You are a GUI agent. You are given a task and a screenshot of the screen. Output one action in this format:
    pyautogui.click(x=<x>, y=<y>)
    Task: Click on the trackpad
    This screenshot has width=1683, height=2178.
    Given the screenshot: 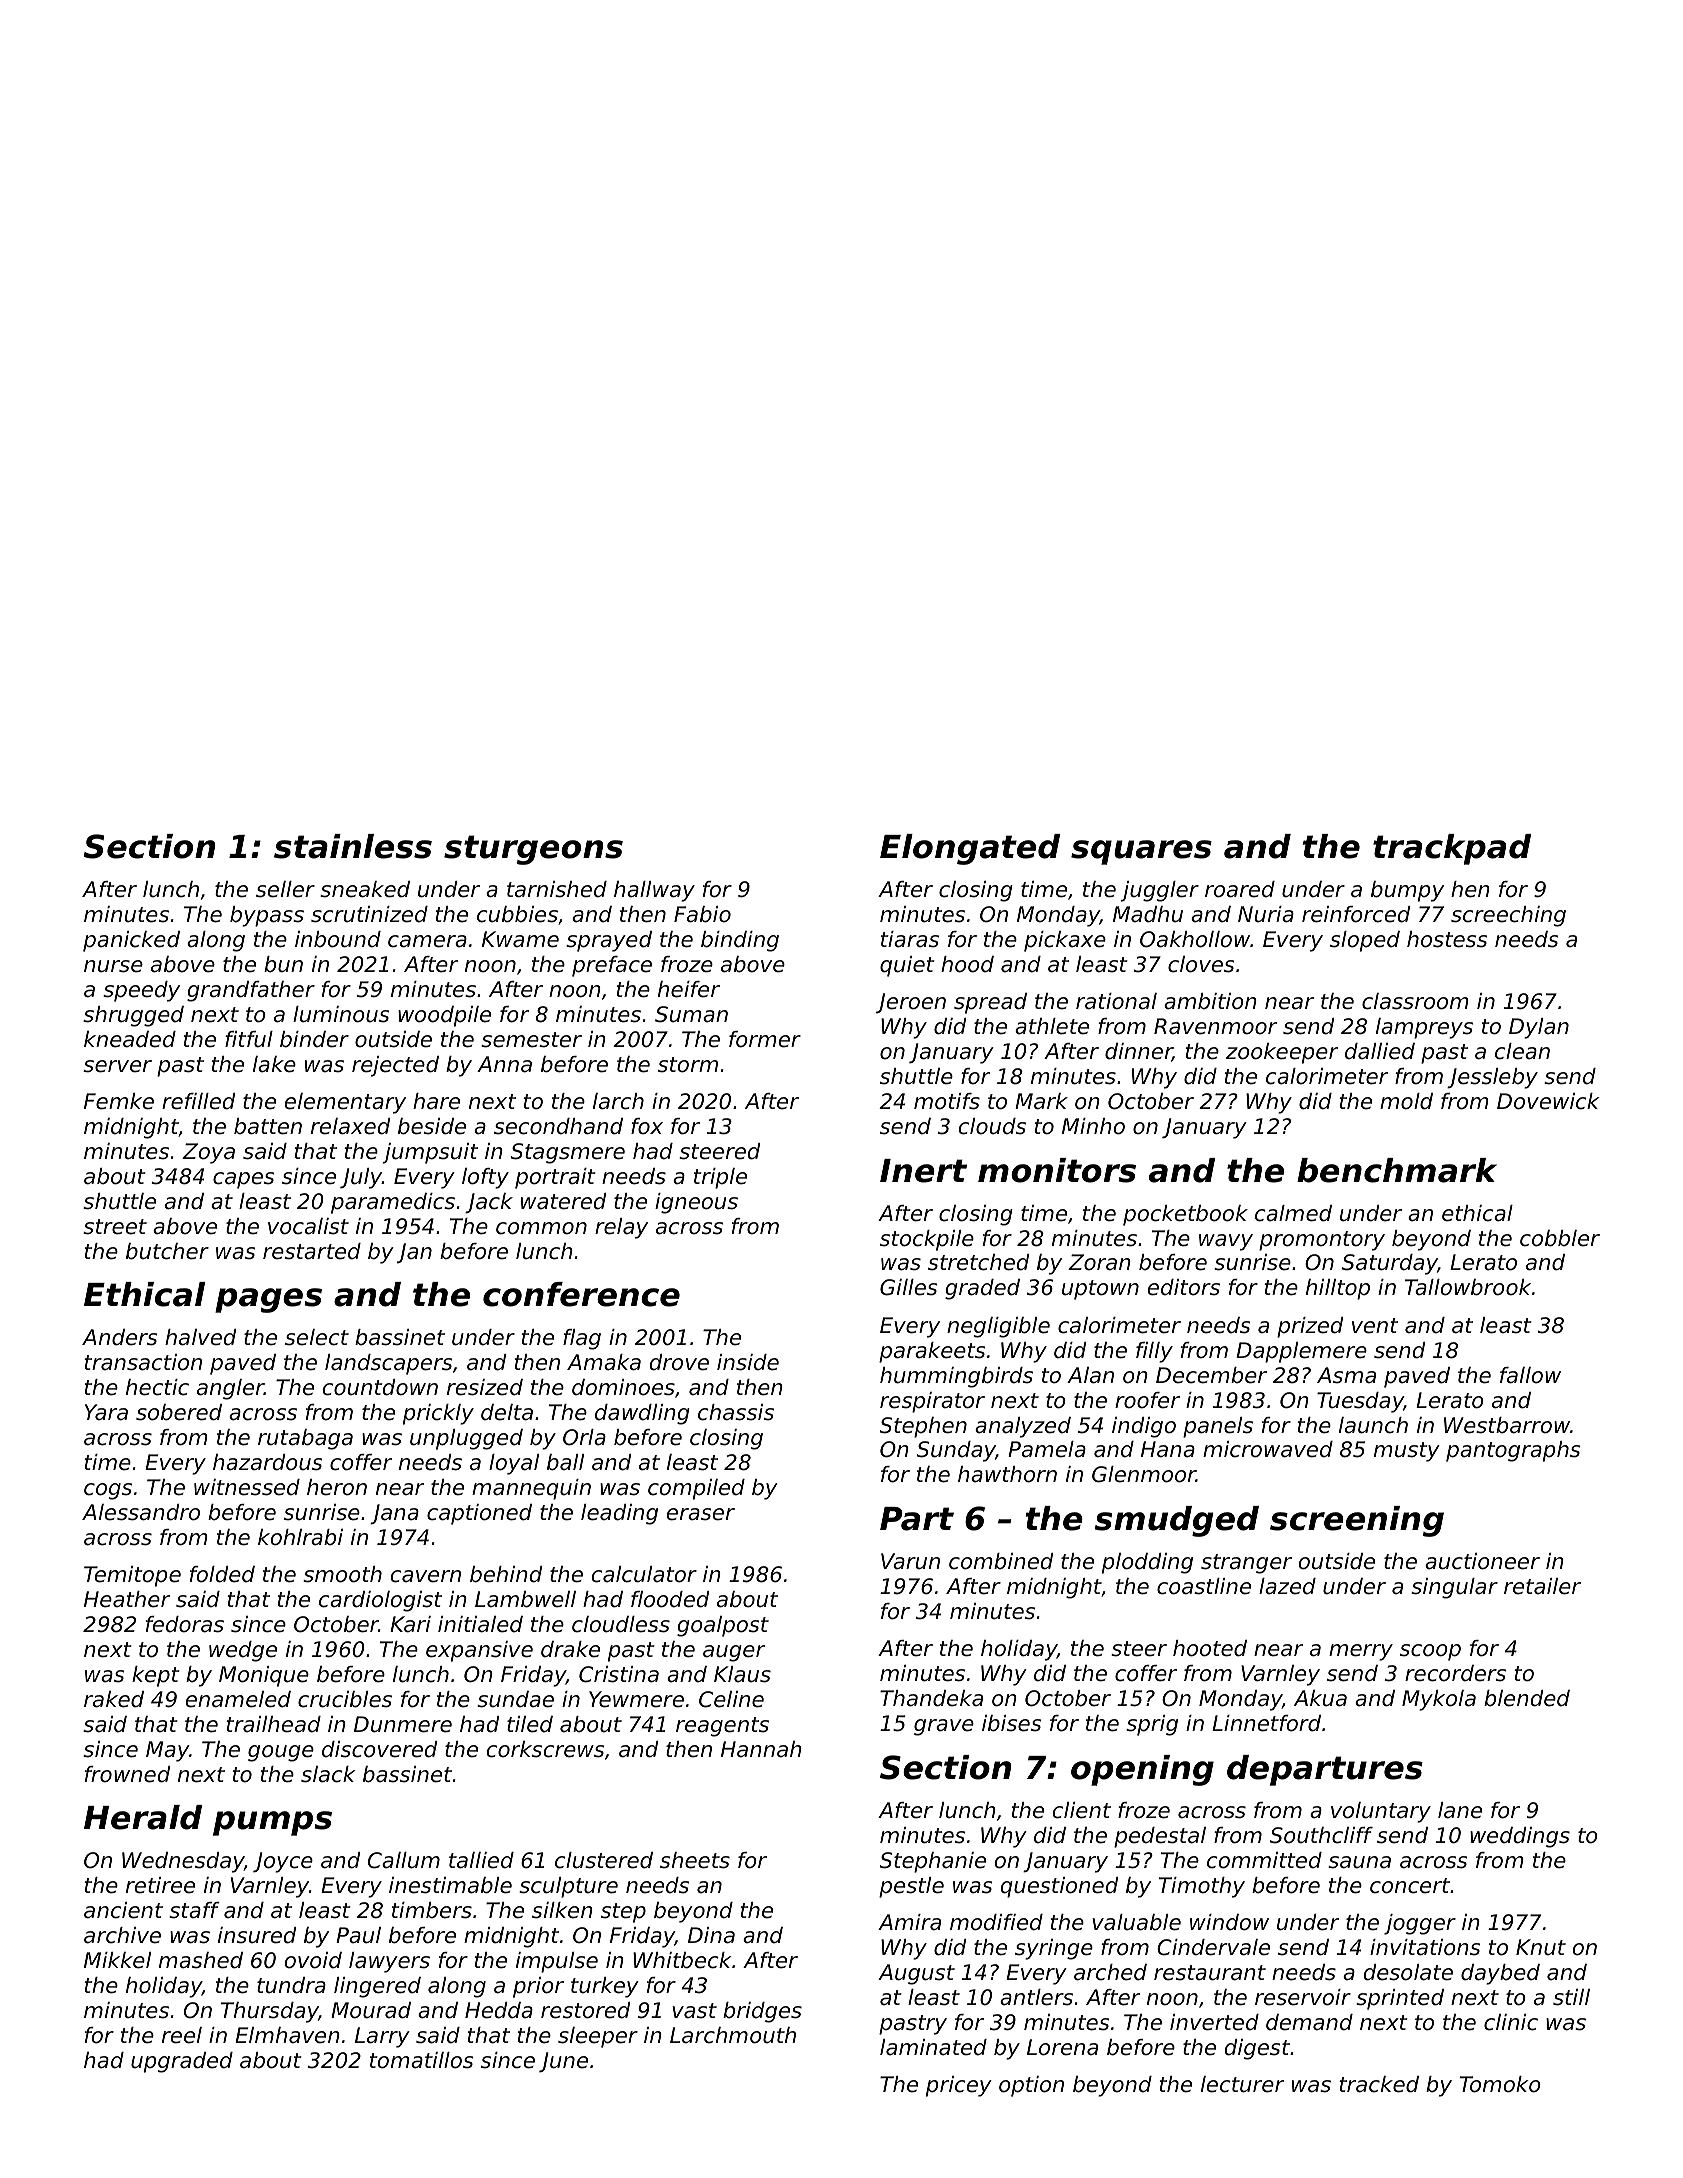 What is the action you would take?
    pyautogui.click(x=1452, y=849)
